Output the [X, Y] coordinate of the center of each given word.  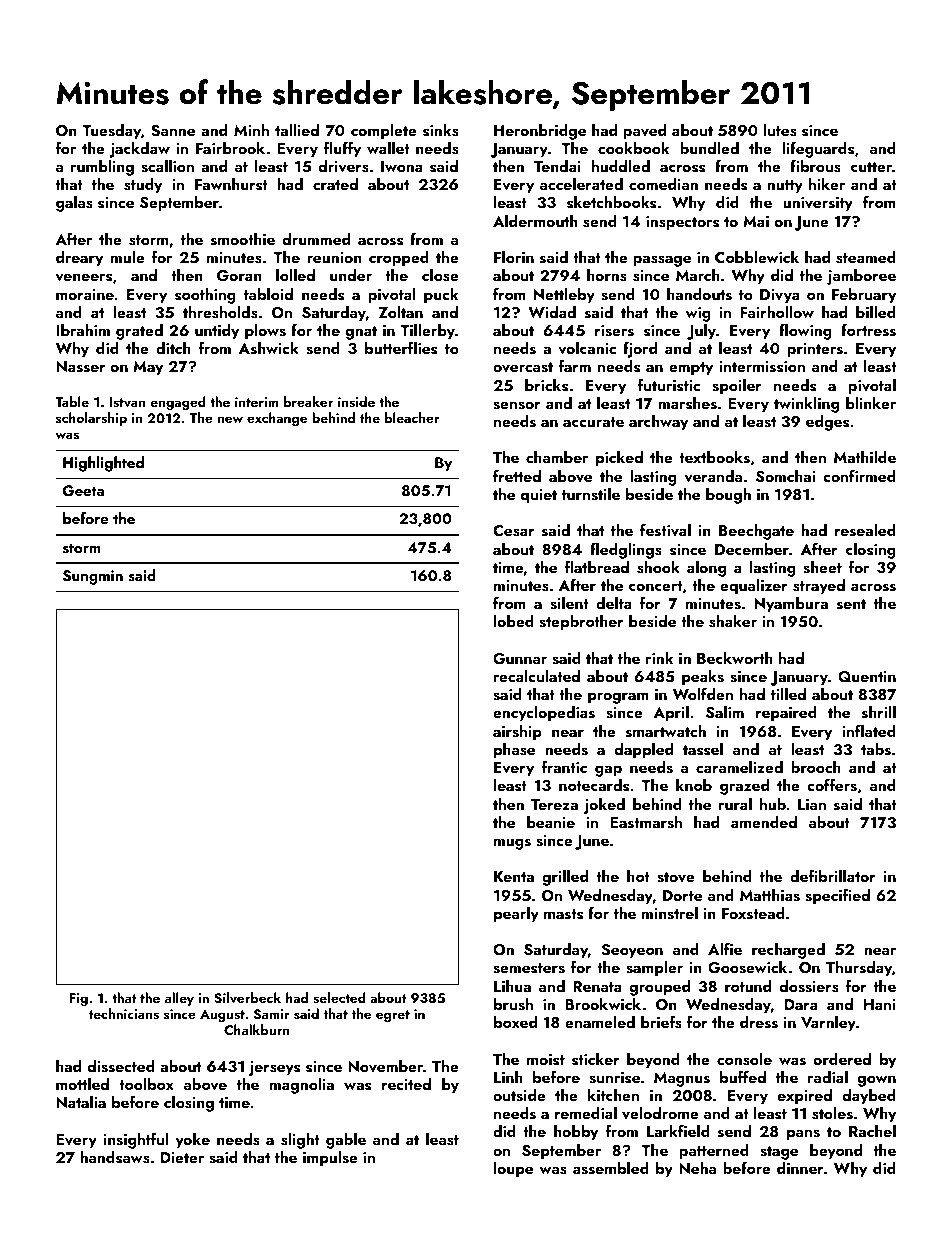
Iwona [402, 166]
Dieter [182, 1157]
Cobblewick [757, 257]
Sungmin [93, 577]
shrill [879, 712]
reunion [334, 257]
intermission [762, 367]
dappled [644, 751]
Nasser [81, 367]
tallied [297, 130]
